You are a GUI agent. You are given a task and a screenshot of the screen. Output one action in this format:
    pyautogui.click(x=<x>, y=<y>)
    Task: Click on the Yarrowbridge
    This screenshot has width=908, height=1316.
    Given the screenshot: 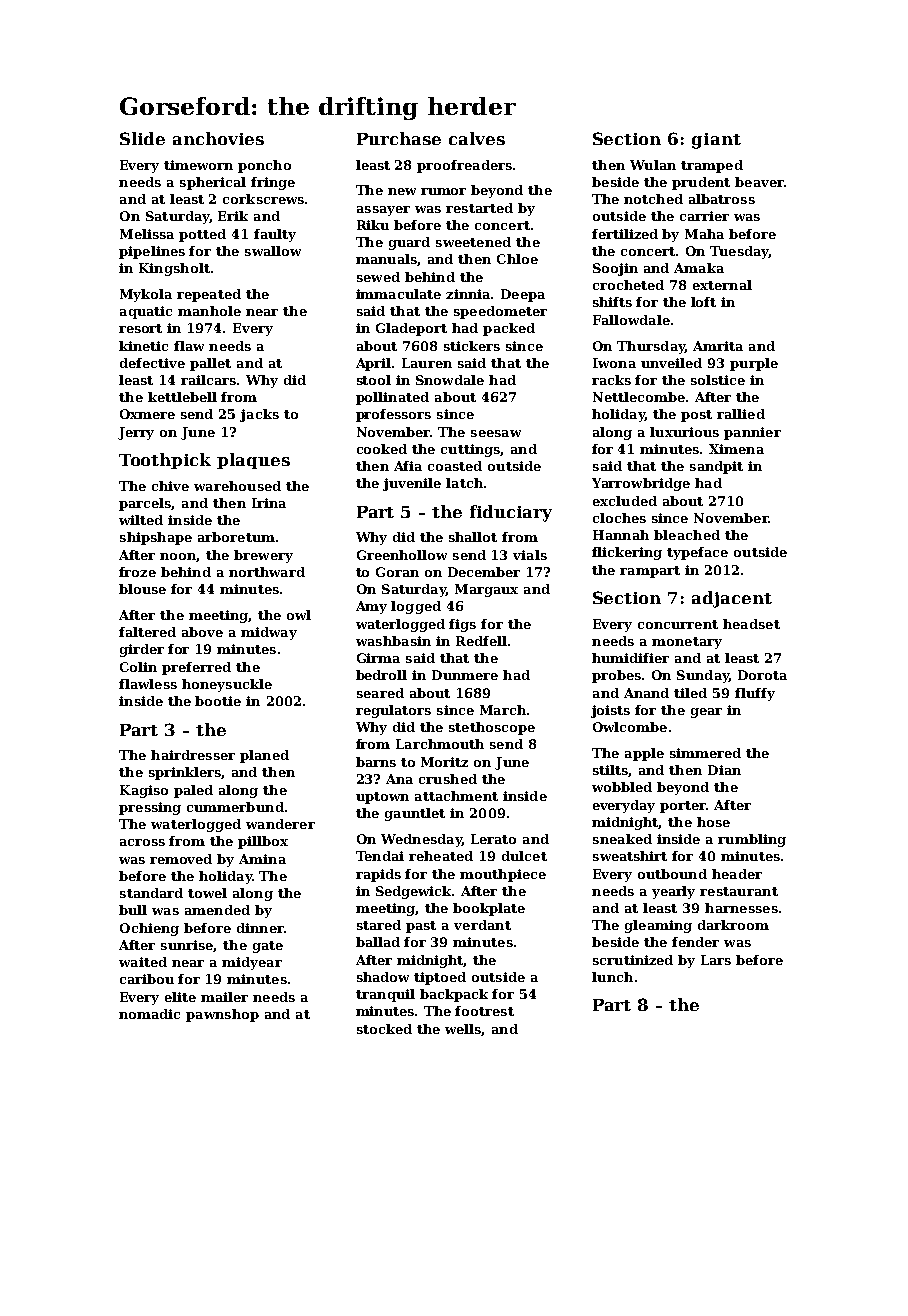 What is the action you would take?
    pyautogui.click(x=641, y=484)
